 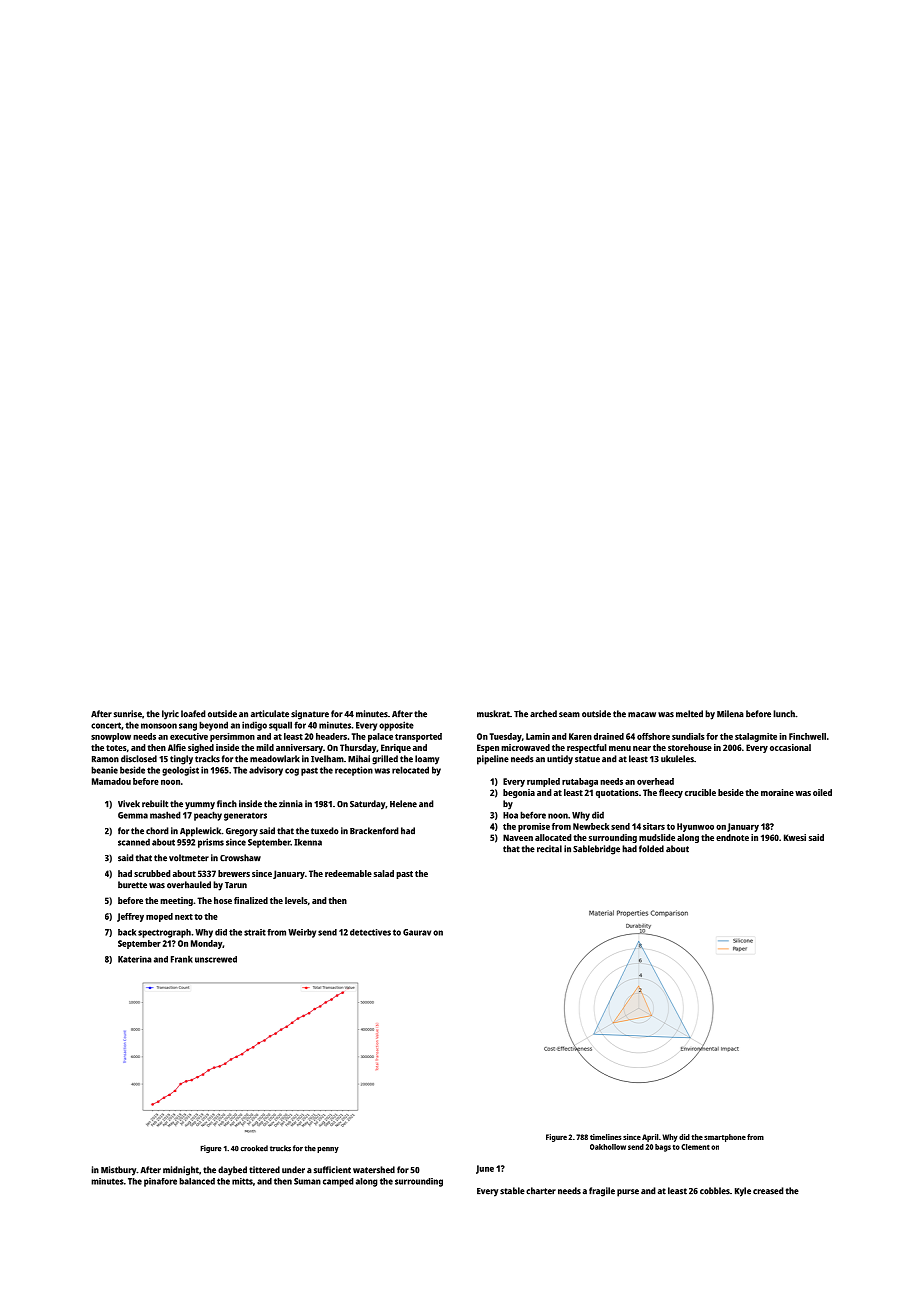 What do you see at coordinates (730, 714) in the document?
I see `Milena` at bounding box center [730, 714].
